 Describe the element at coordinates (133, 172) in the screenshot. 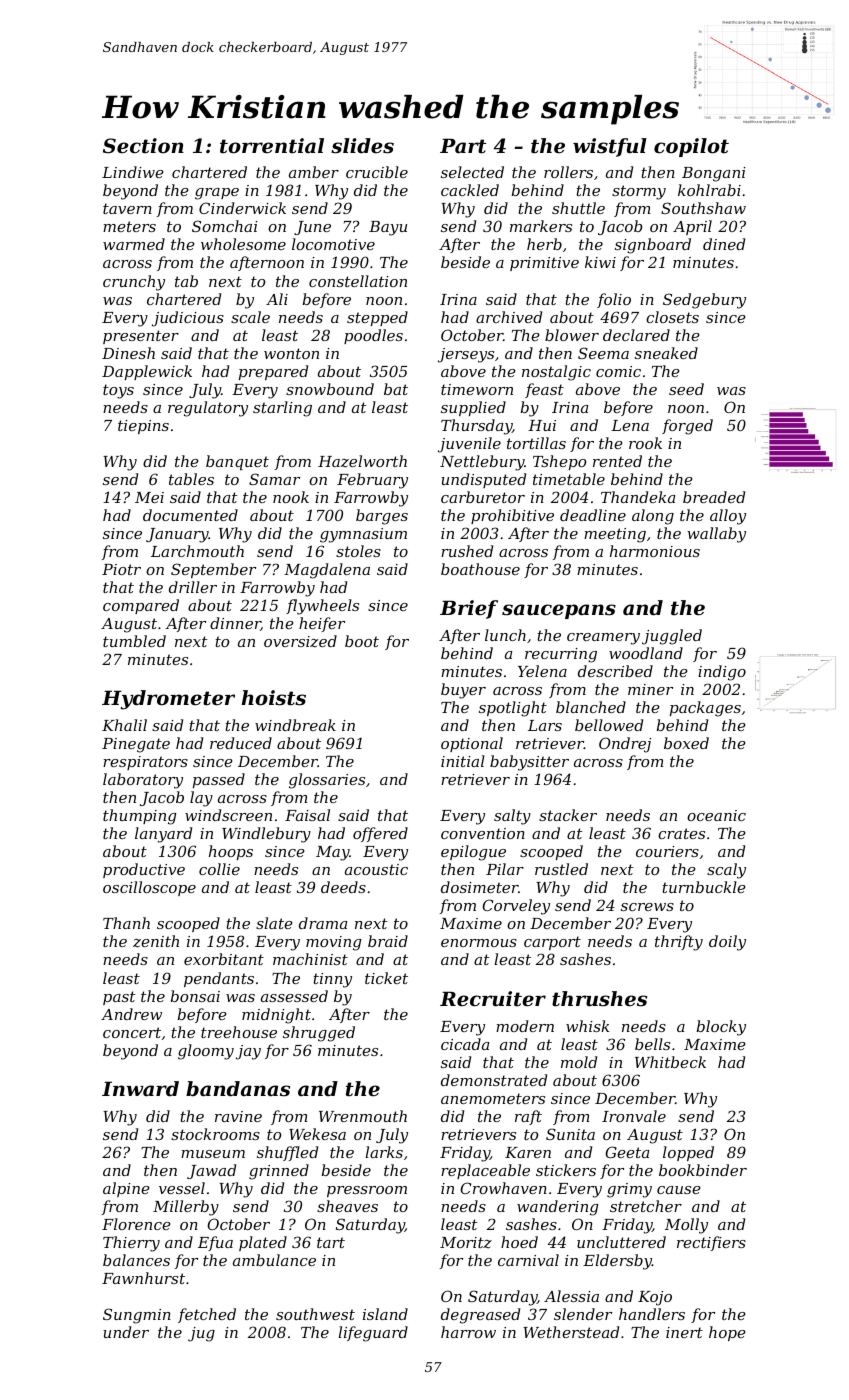

I see `Lindiwe` at that location.
